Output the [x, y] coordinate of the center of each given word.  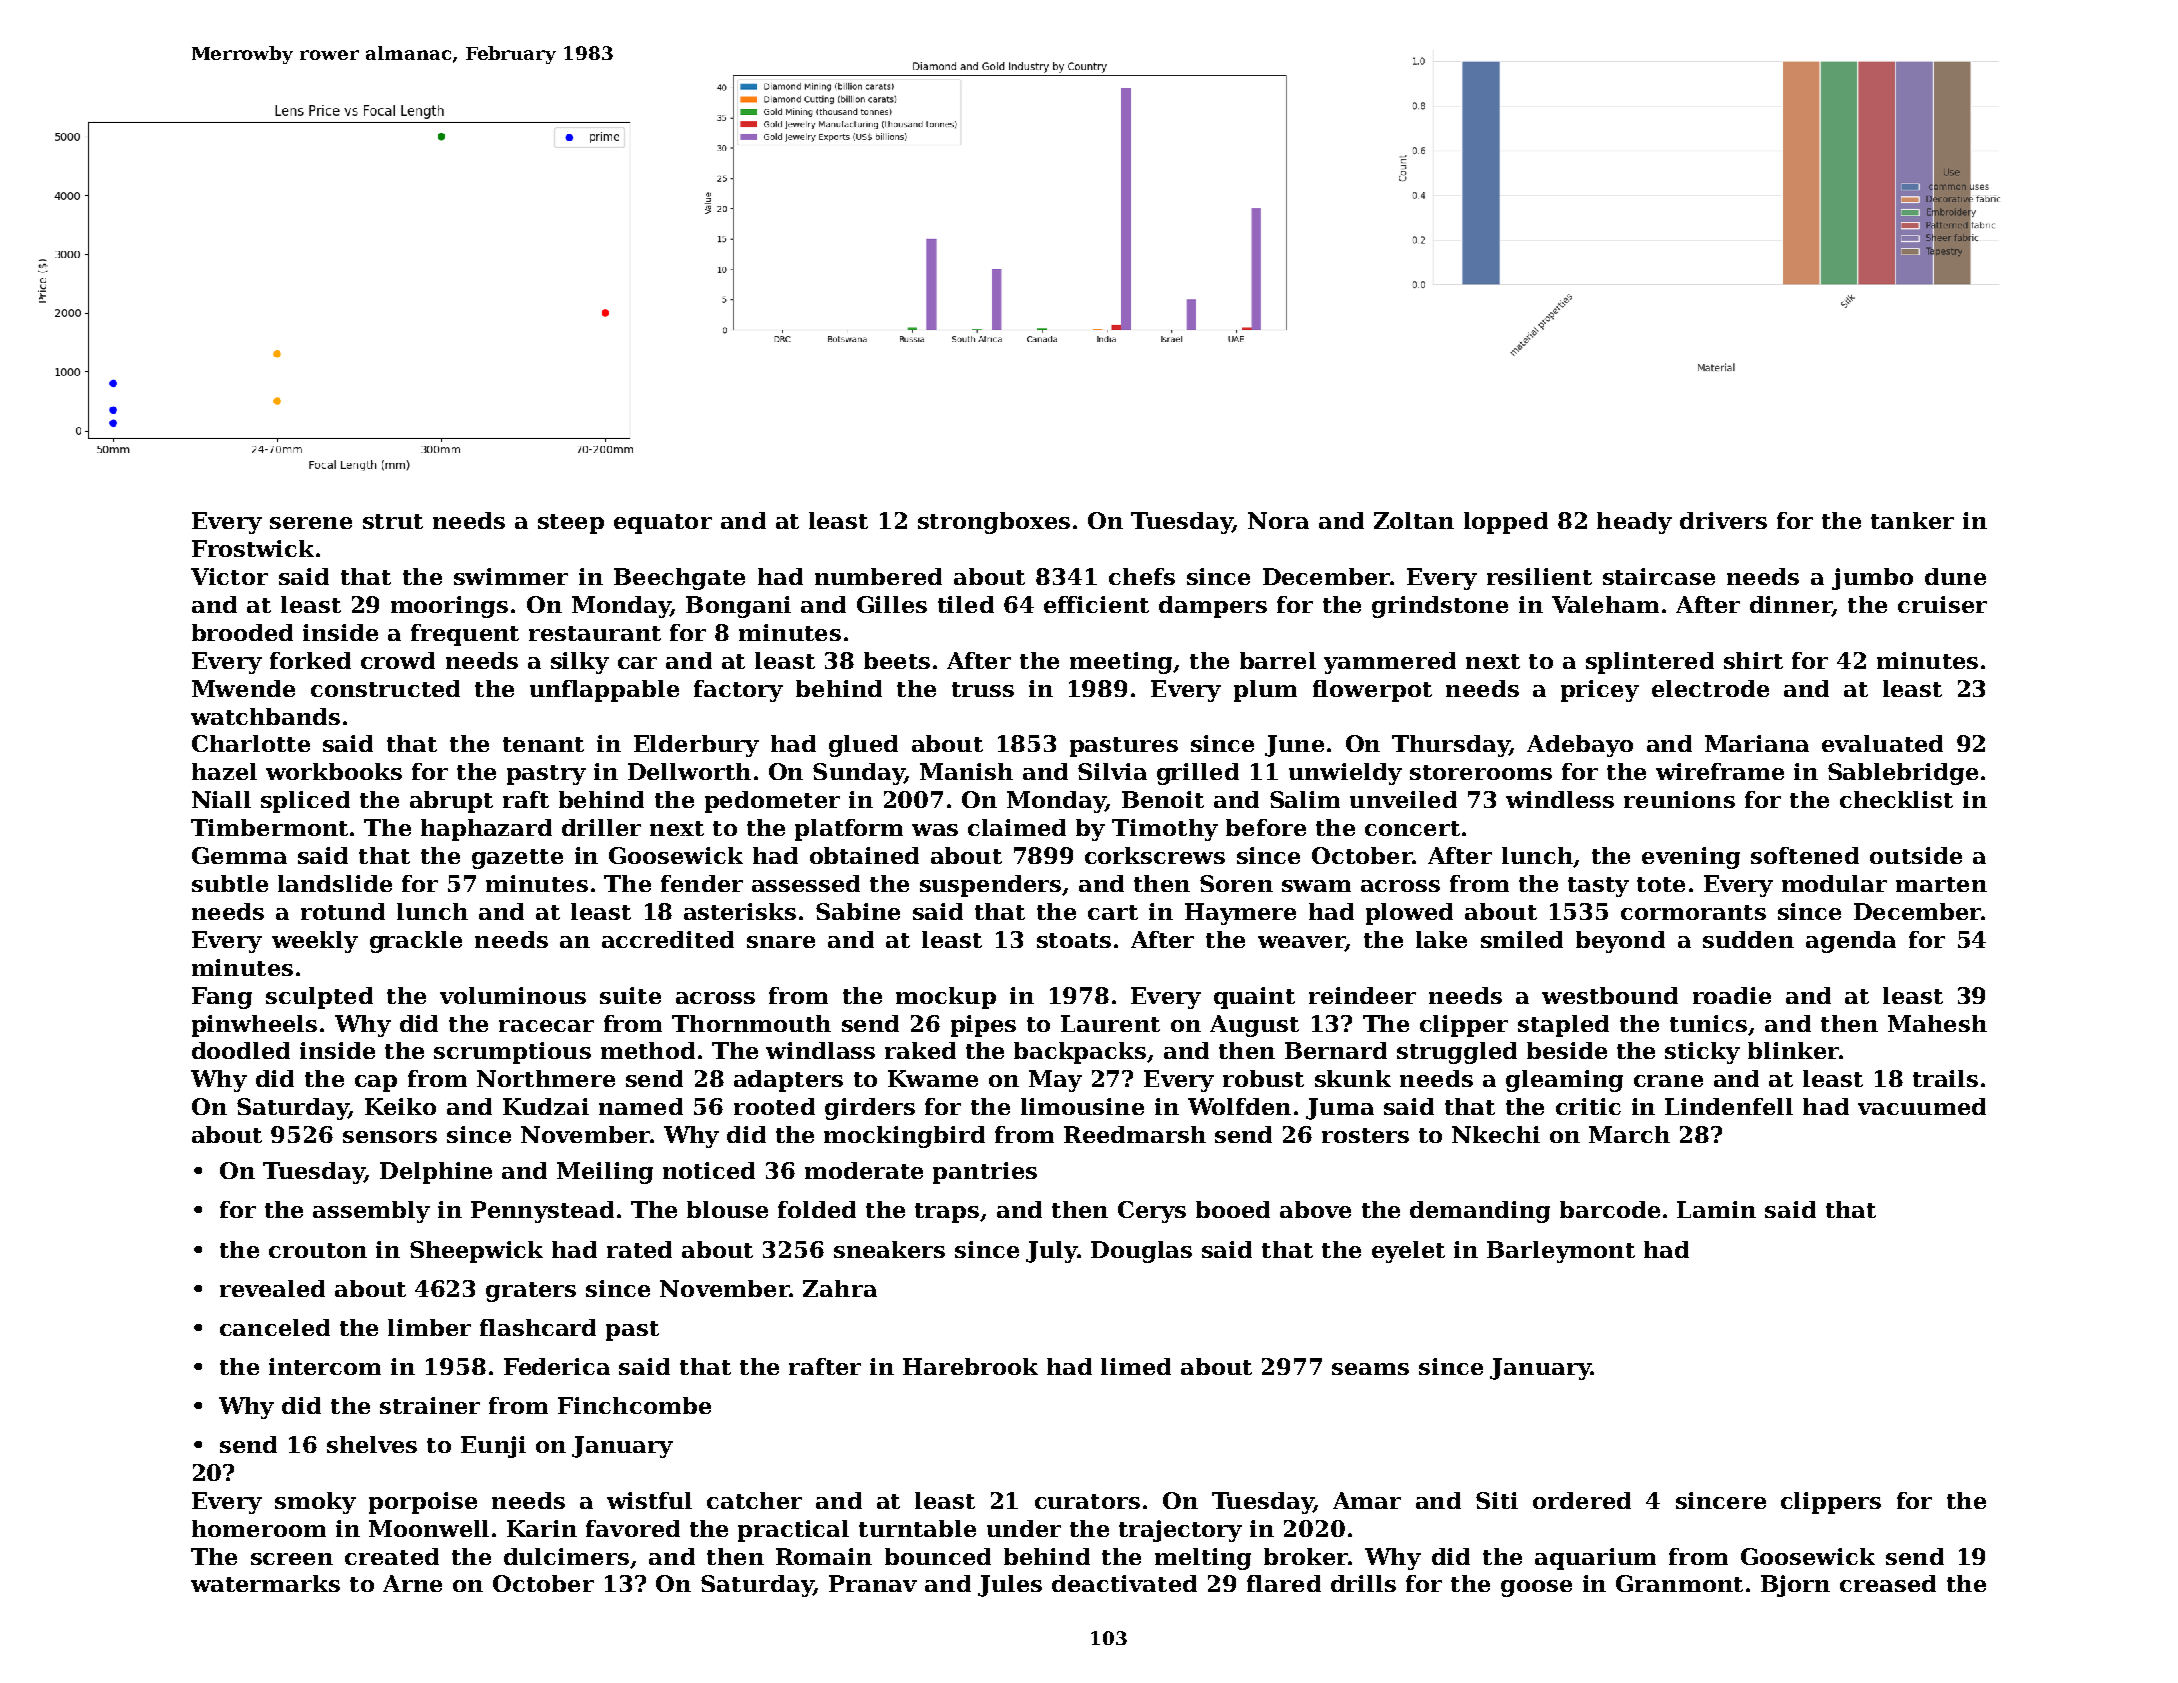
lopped [1506, 523]
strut [393, 521]
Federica [557, 1366]
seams [1370, 1369]
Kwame [933, 1078]
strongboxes [994, 523]
